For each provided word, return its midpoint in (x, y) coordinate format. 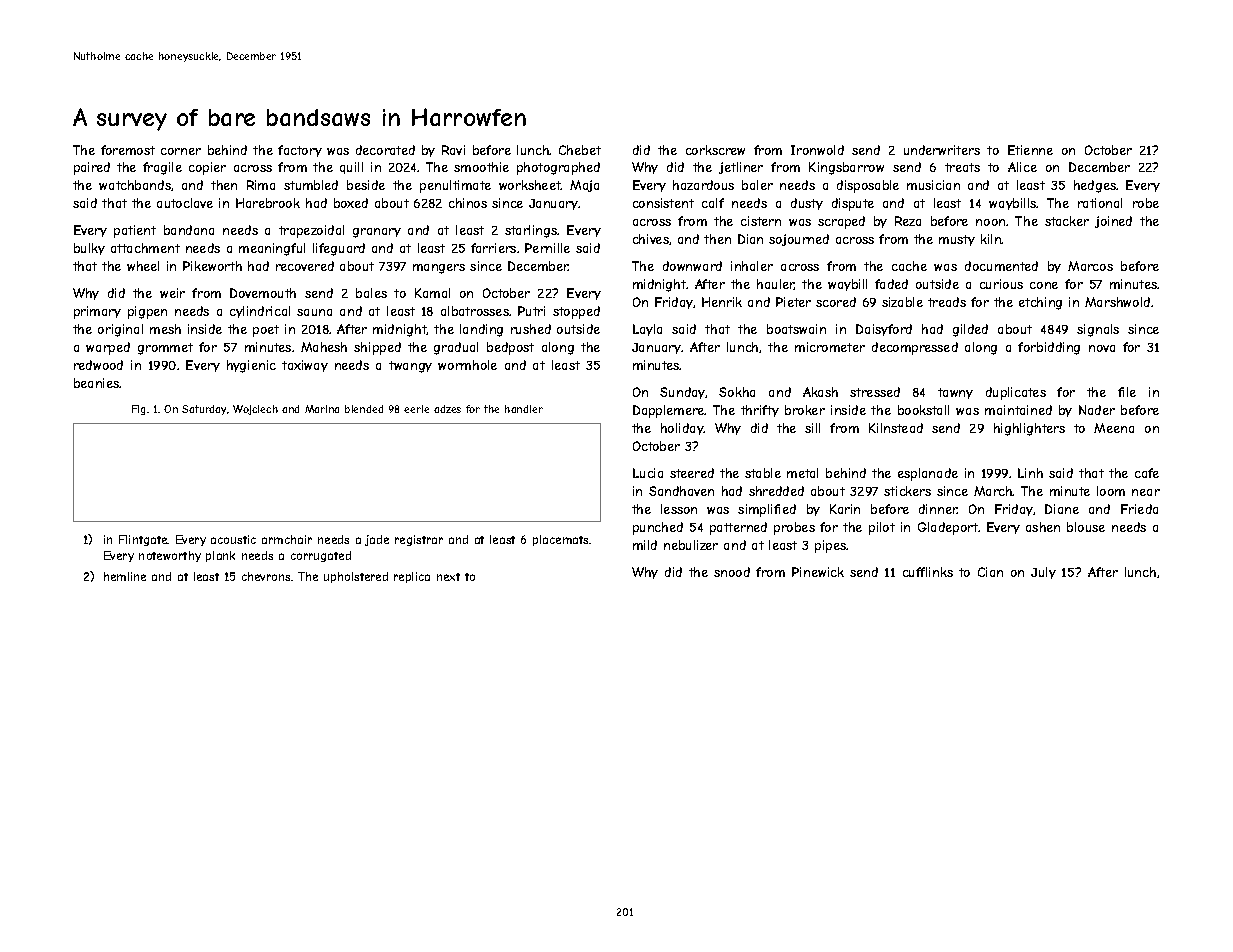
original (120, 330)
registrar (419, 540)
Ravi (453, 150)
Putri (531, 311)
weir (172, 293)
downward (692, 266)
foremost (128, 150)
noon (990, 222)
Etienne (1030, 150)
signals (1098, 330)
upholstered (356, 577)
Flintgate (143, 540)
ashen (1043, 527)
